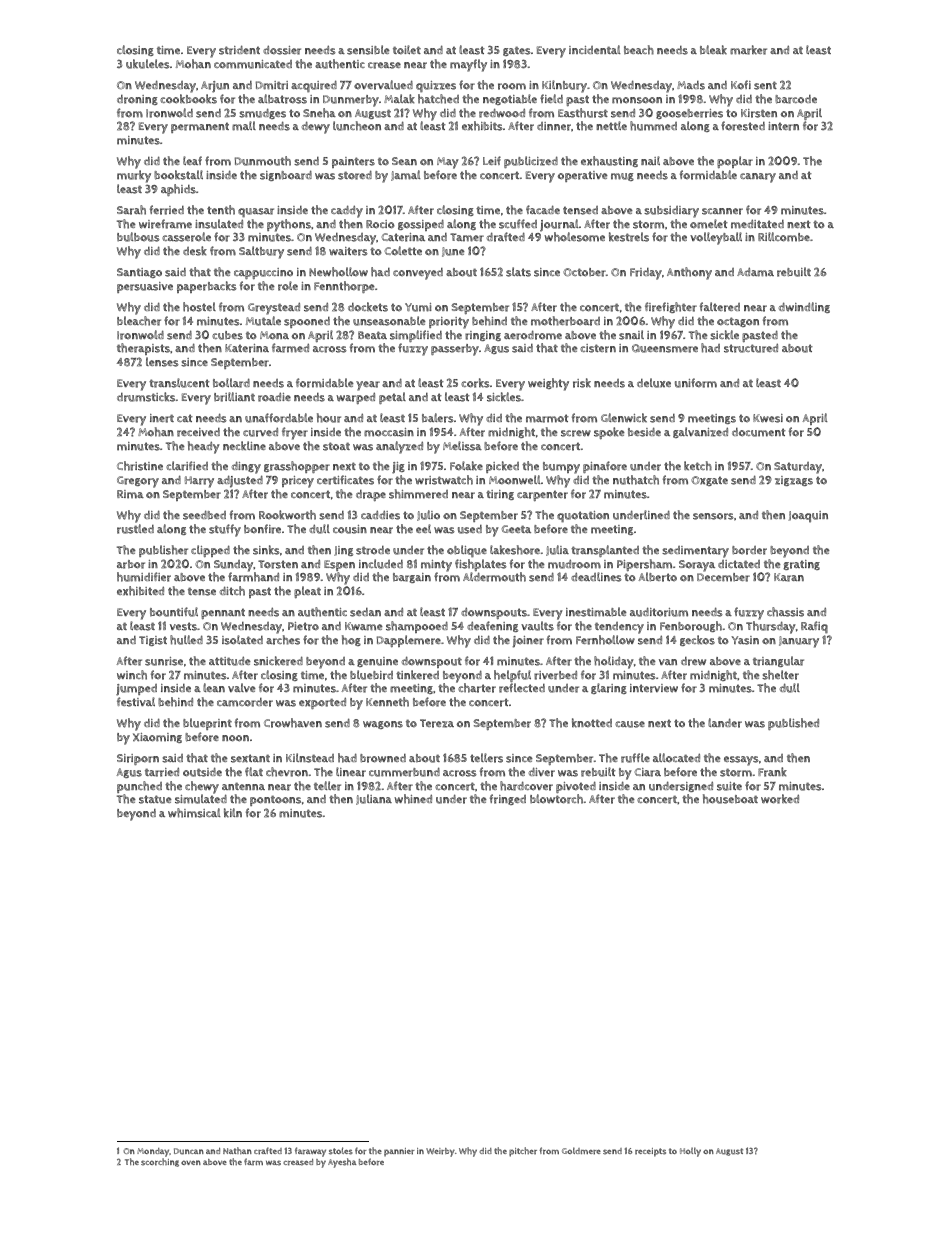  I want to click on Holly, so click(690, 1152).
